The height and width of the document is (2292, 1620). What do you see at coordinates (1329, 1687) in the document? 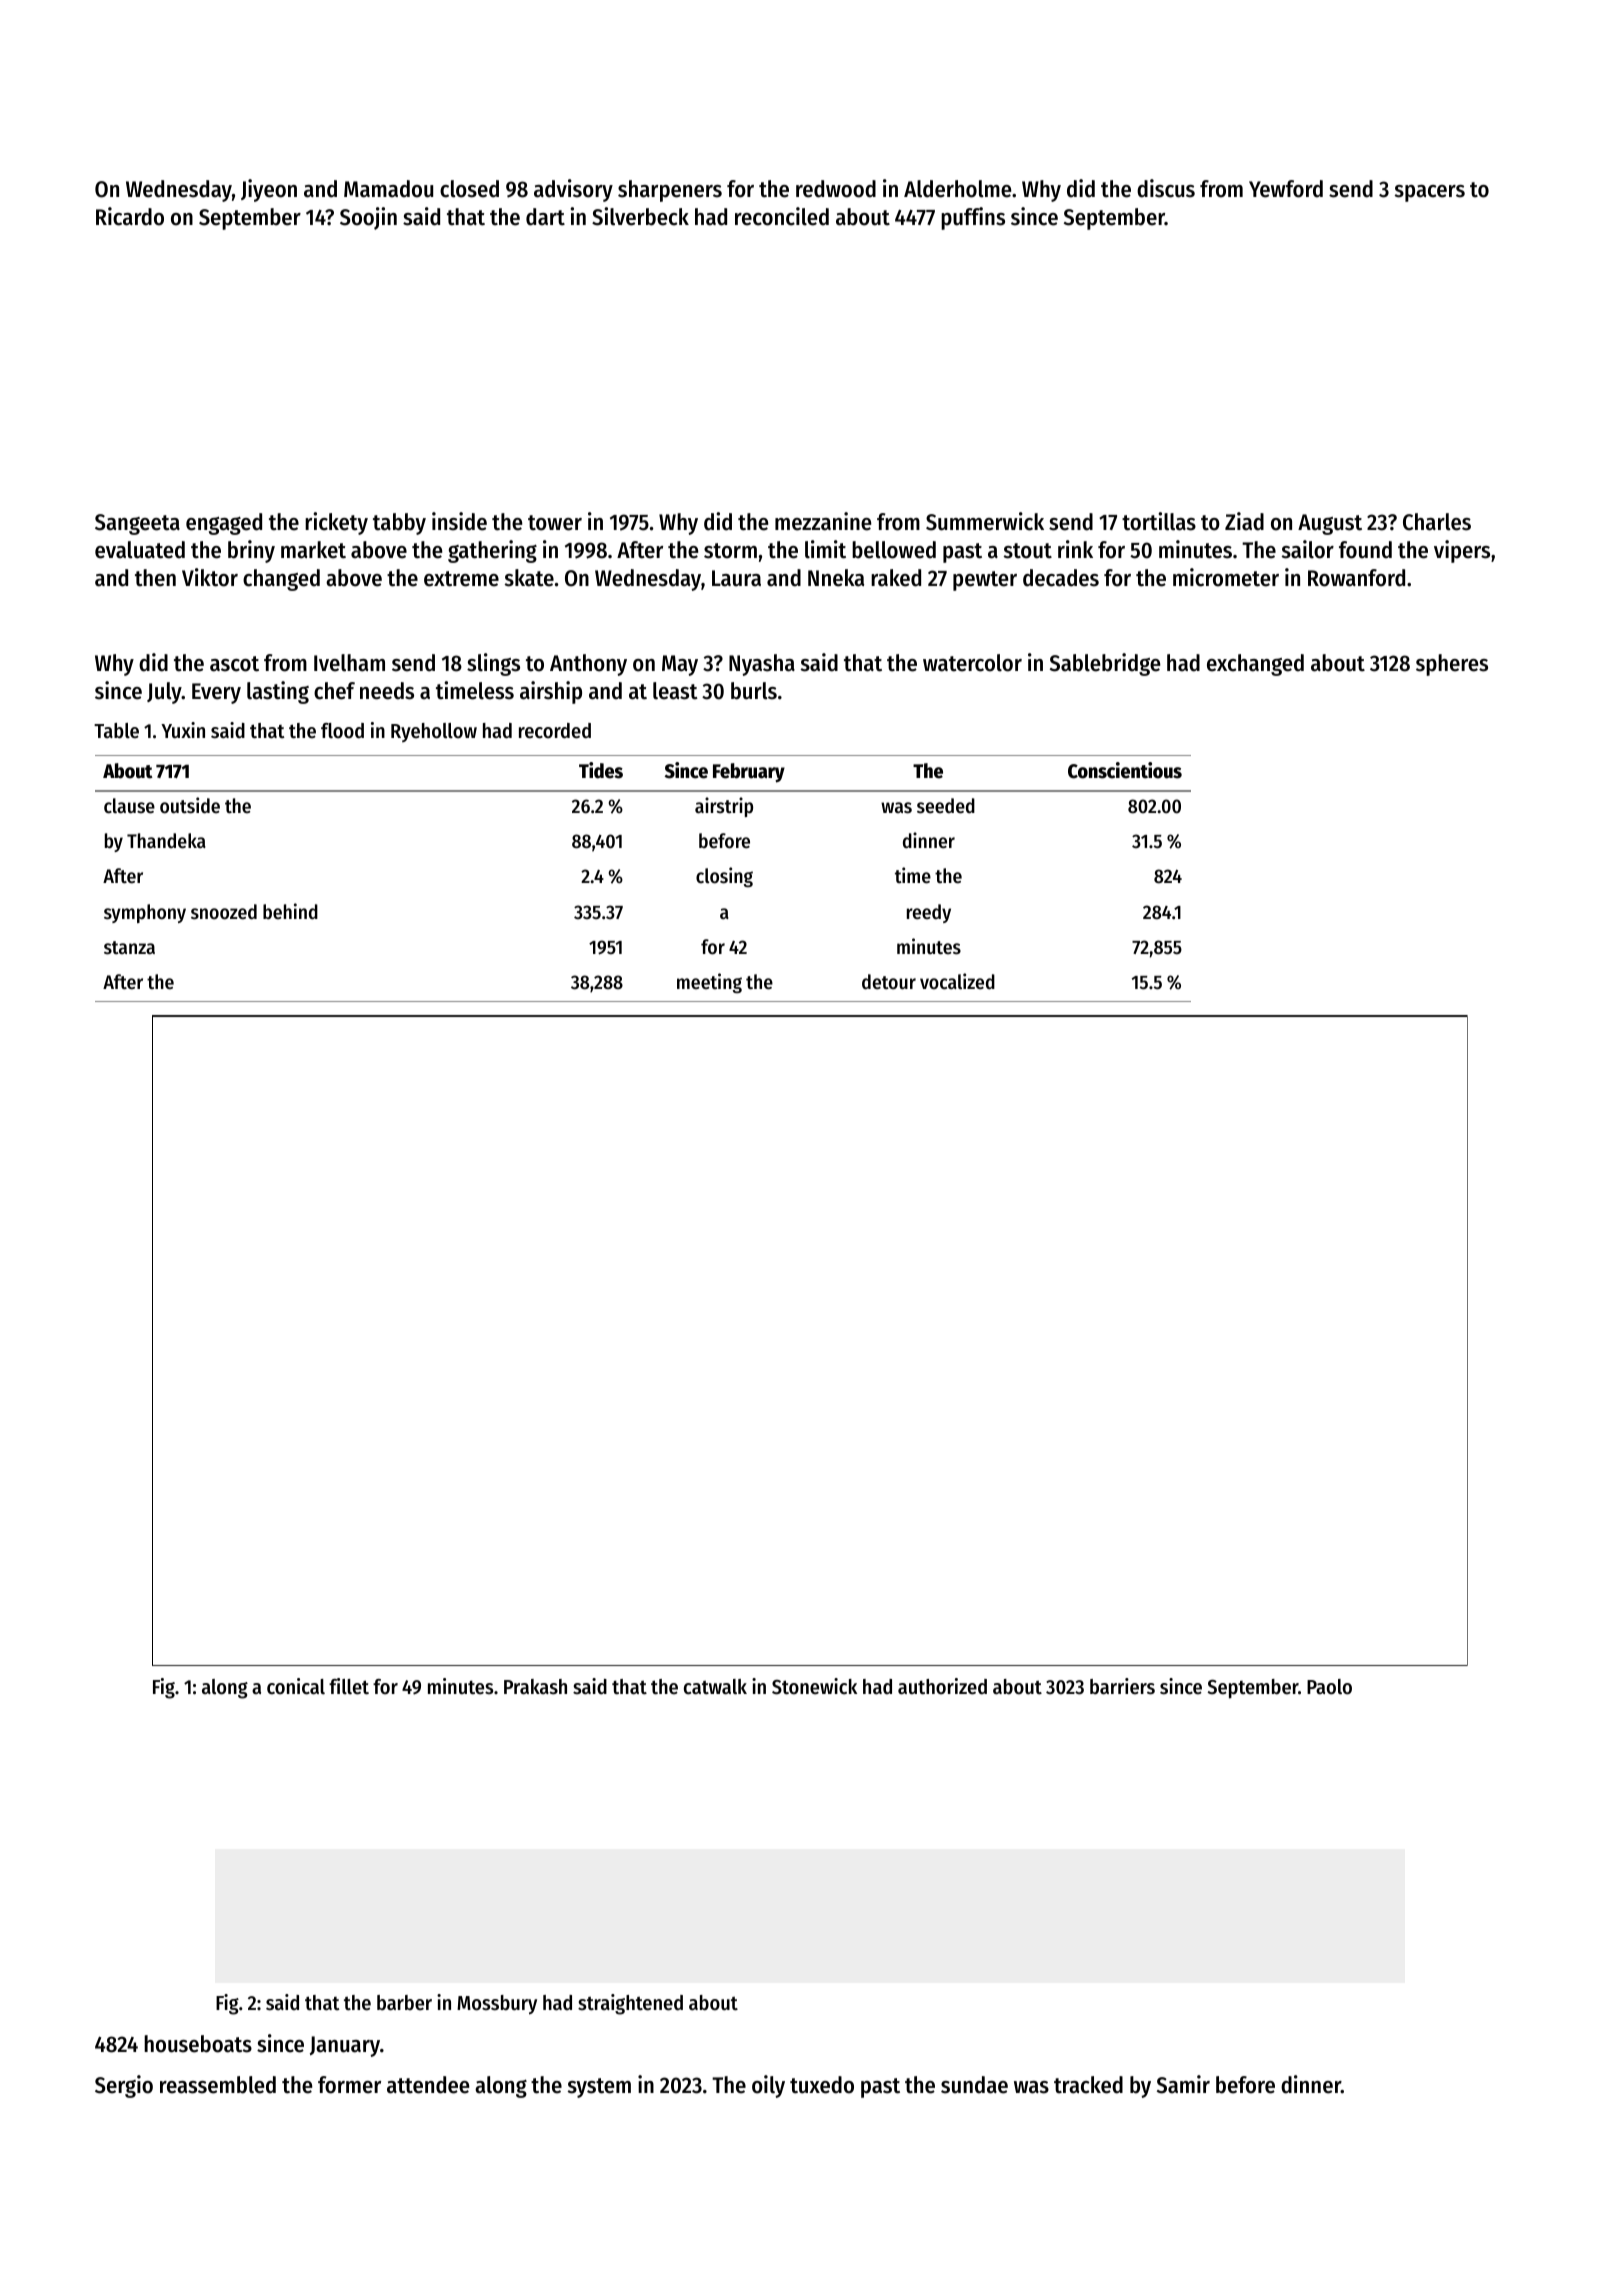
I see `Paolo` at bounding box center [1329, 1687].
